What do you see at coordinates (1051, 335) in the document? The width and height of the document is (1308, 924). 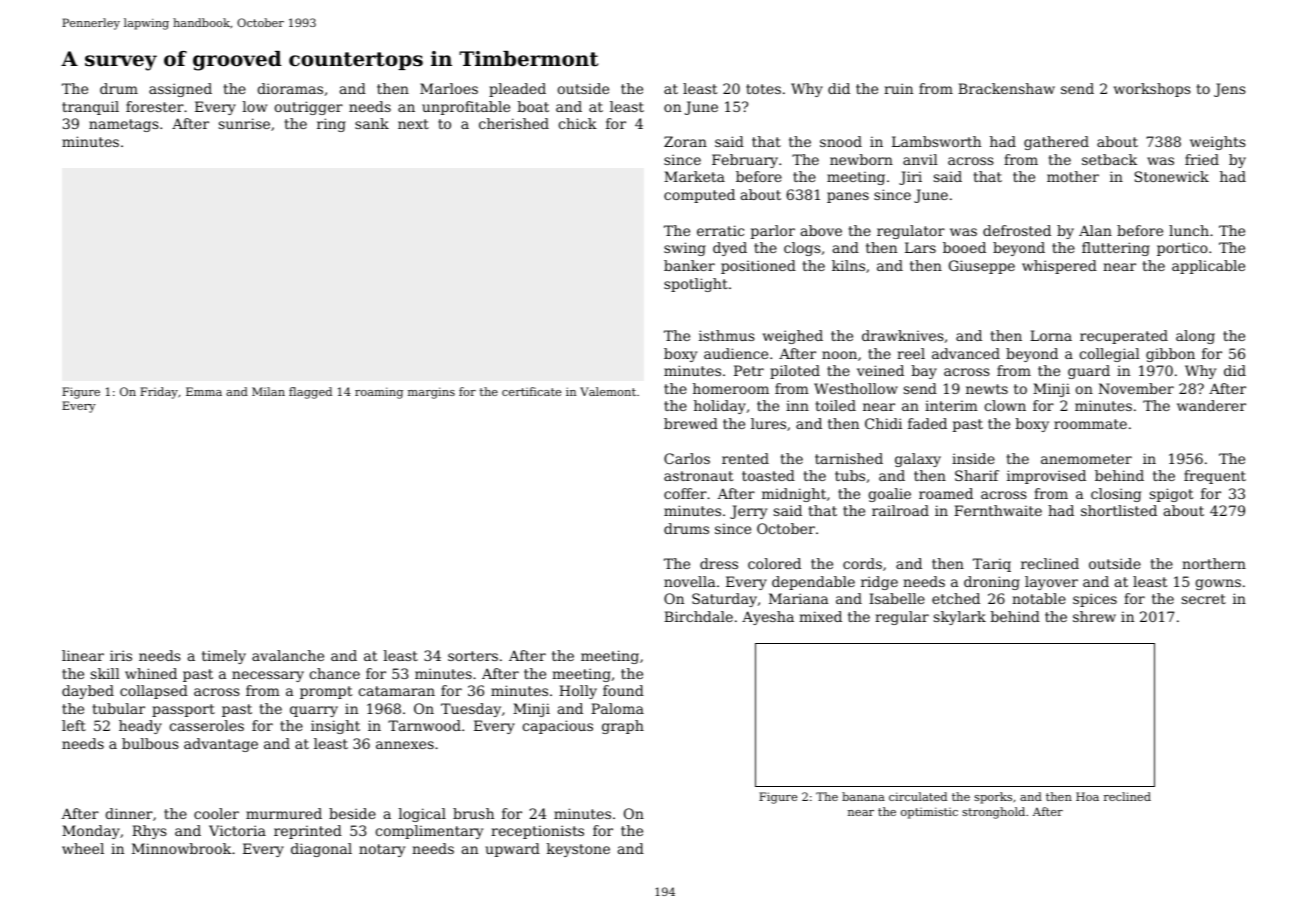 I see `Lorna` at bounding box center [1051, 335].
